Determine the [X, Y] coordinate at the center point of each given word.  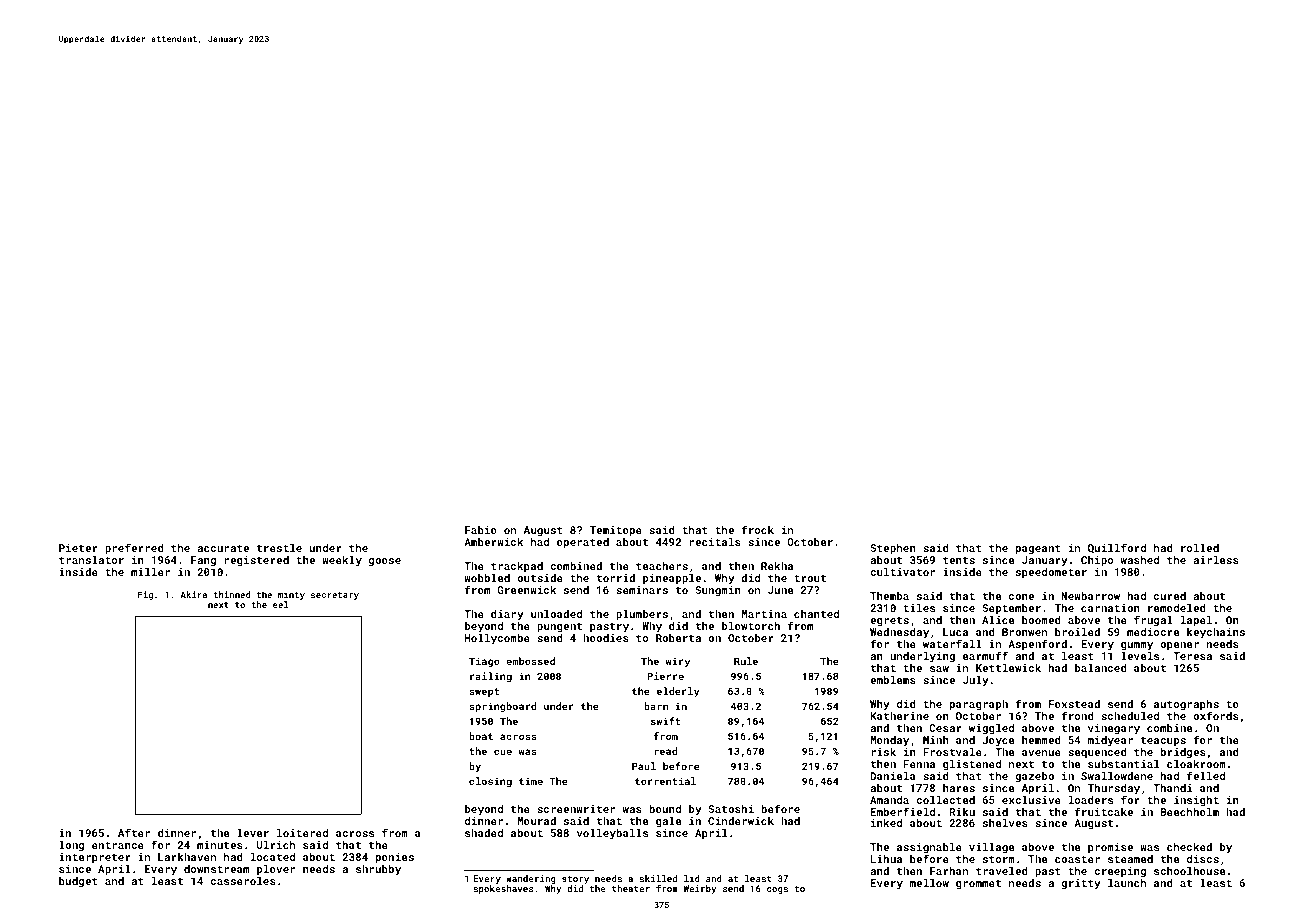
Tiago [484, 662]
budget [78, 882]
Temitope [615, 531]
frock [757, 529]
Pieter [78, 548]
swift [665, 721]
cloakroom [1196, 764]
